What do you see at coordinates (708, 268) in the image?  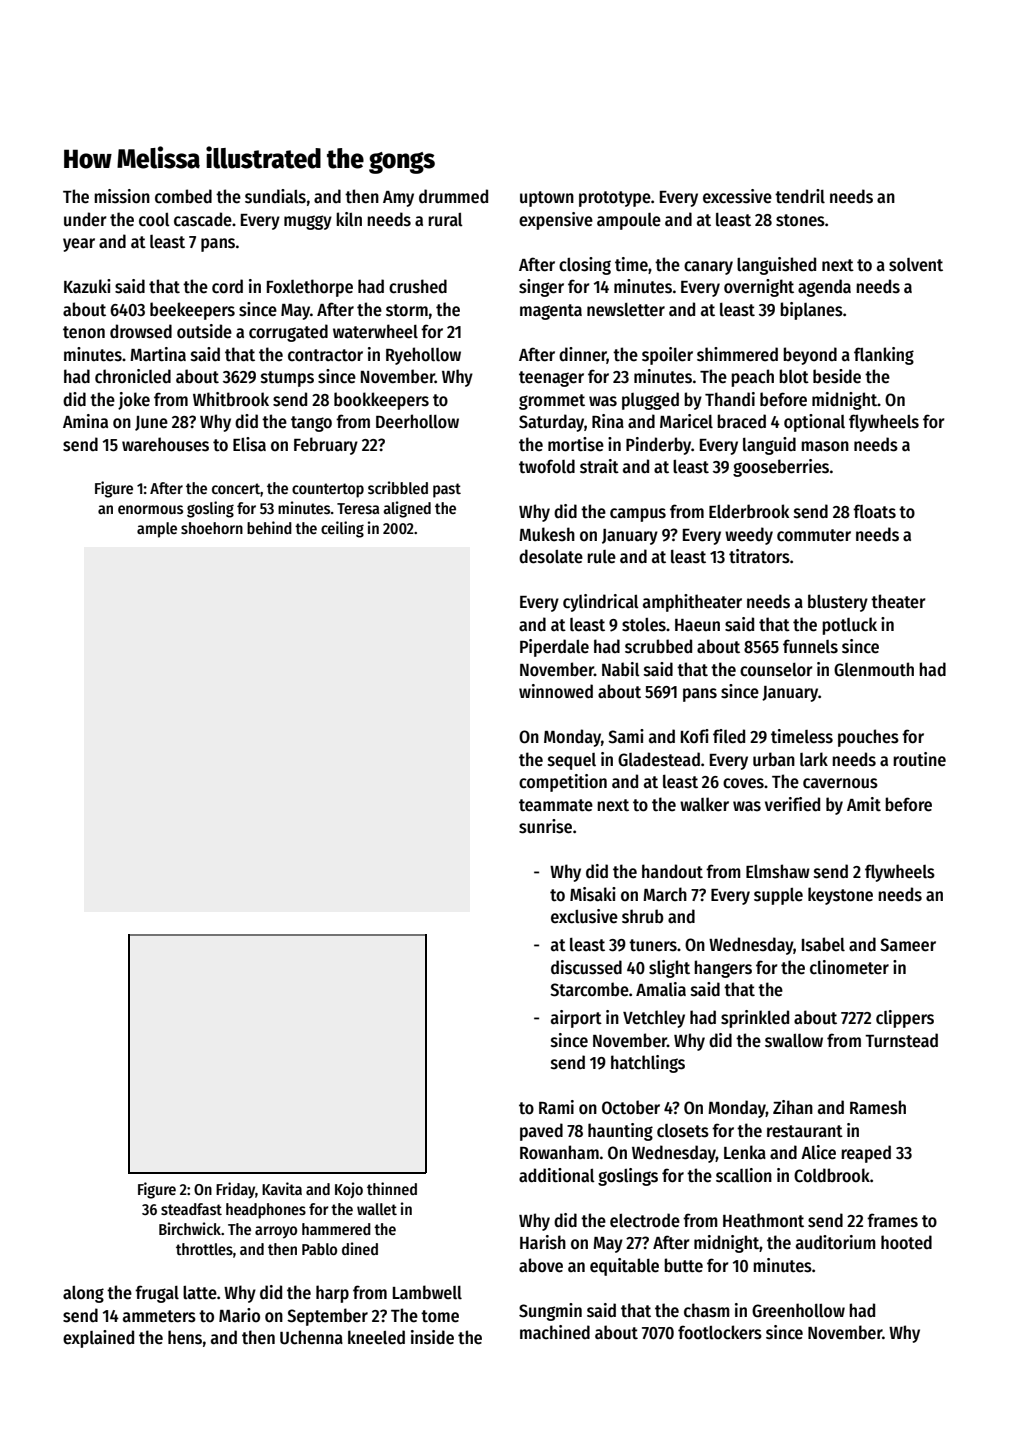 I see `canary` at bounding box center [708, 268].
